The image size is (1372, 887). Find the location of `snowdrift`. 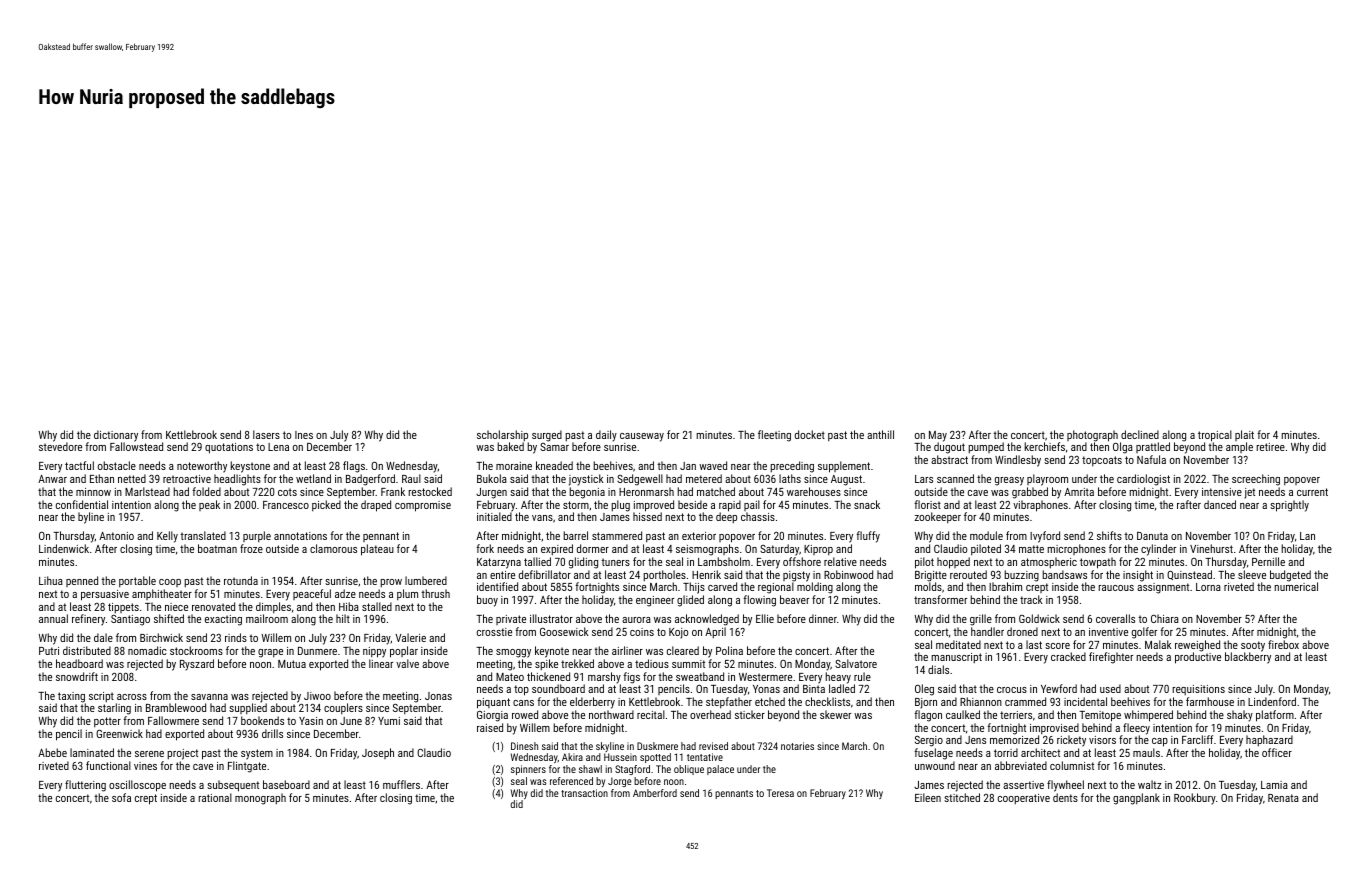

snowdrift is located at coordinates (77, 676).
